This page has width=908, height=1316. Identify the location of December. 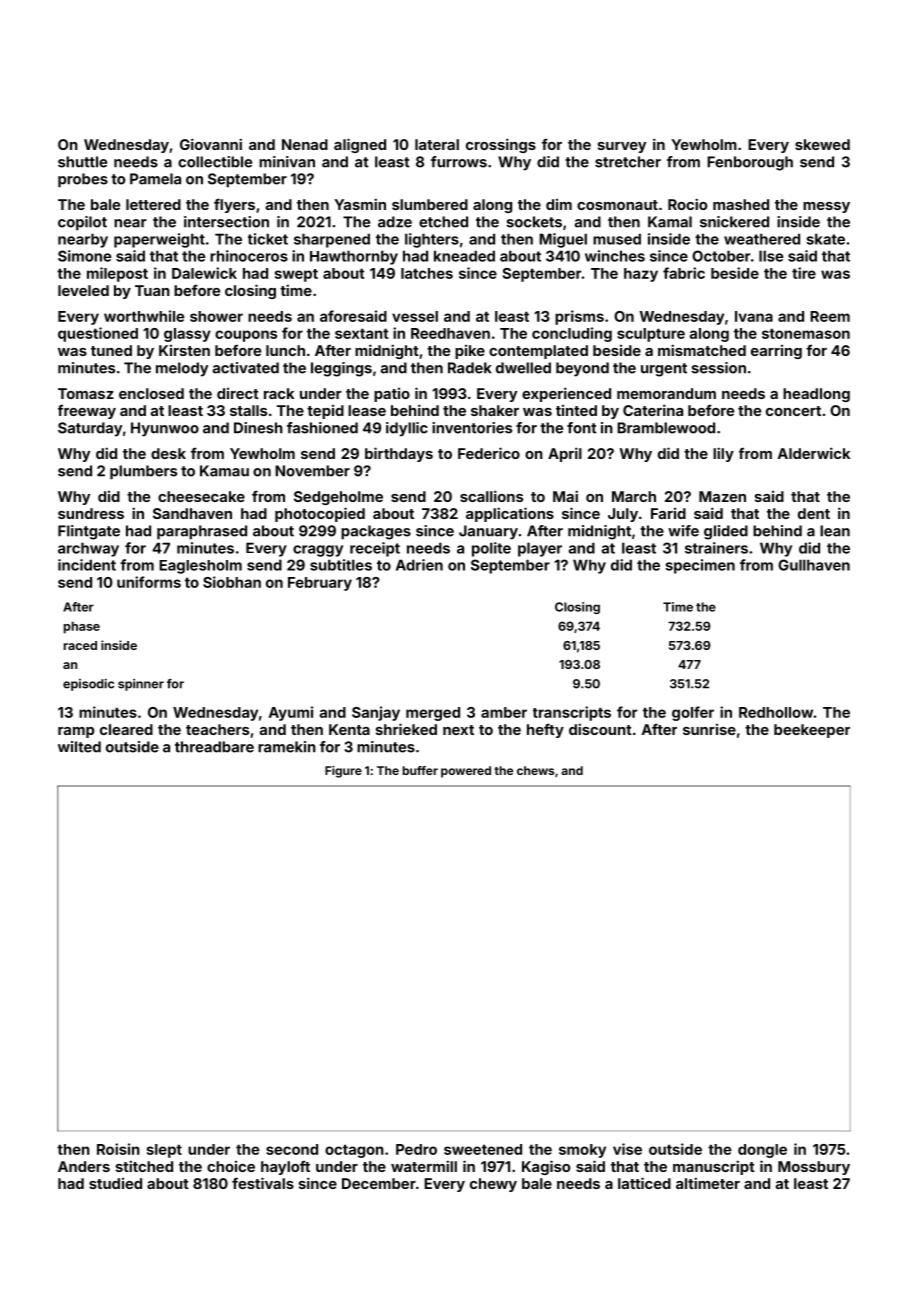
(379, 1183).
